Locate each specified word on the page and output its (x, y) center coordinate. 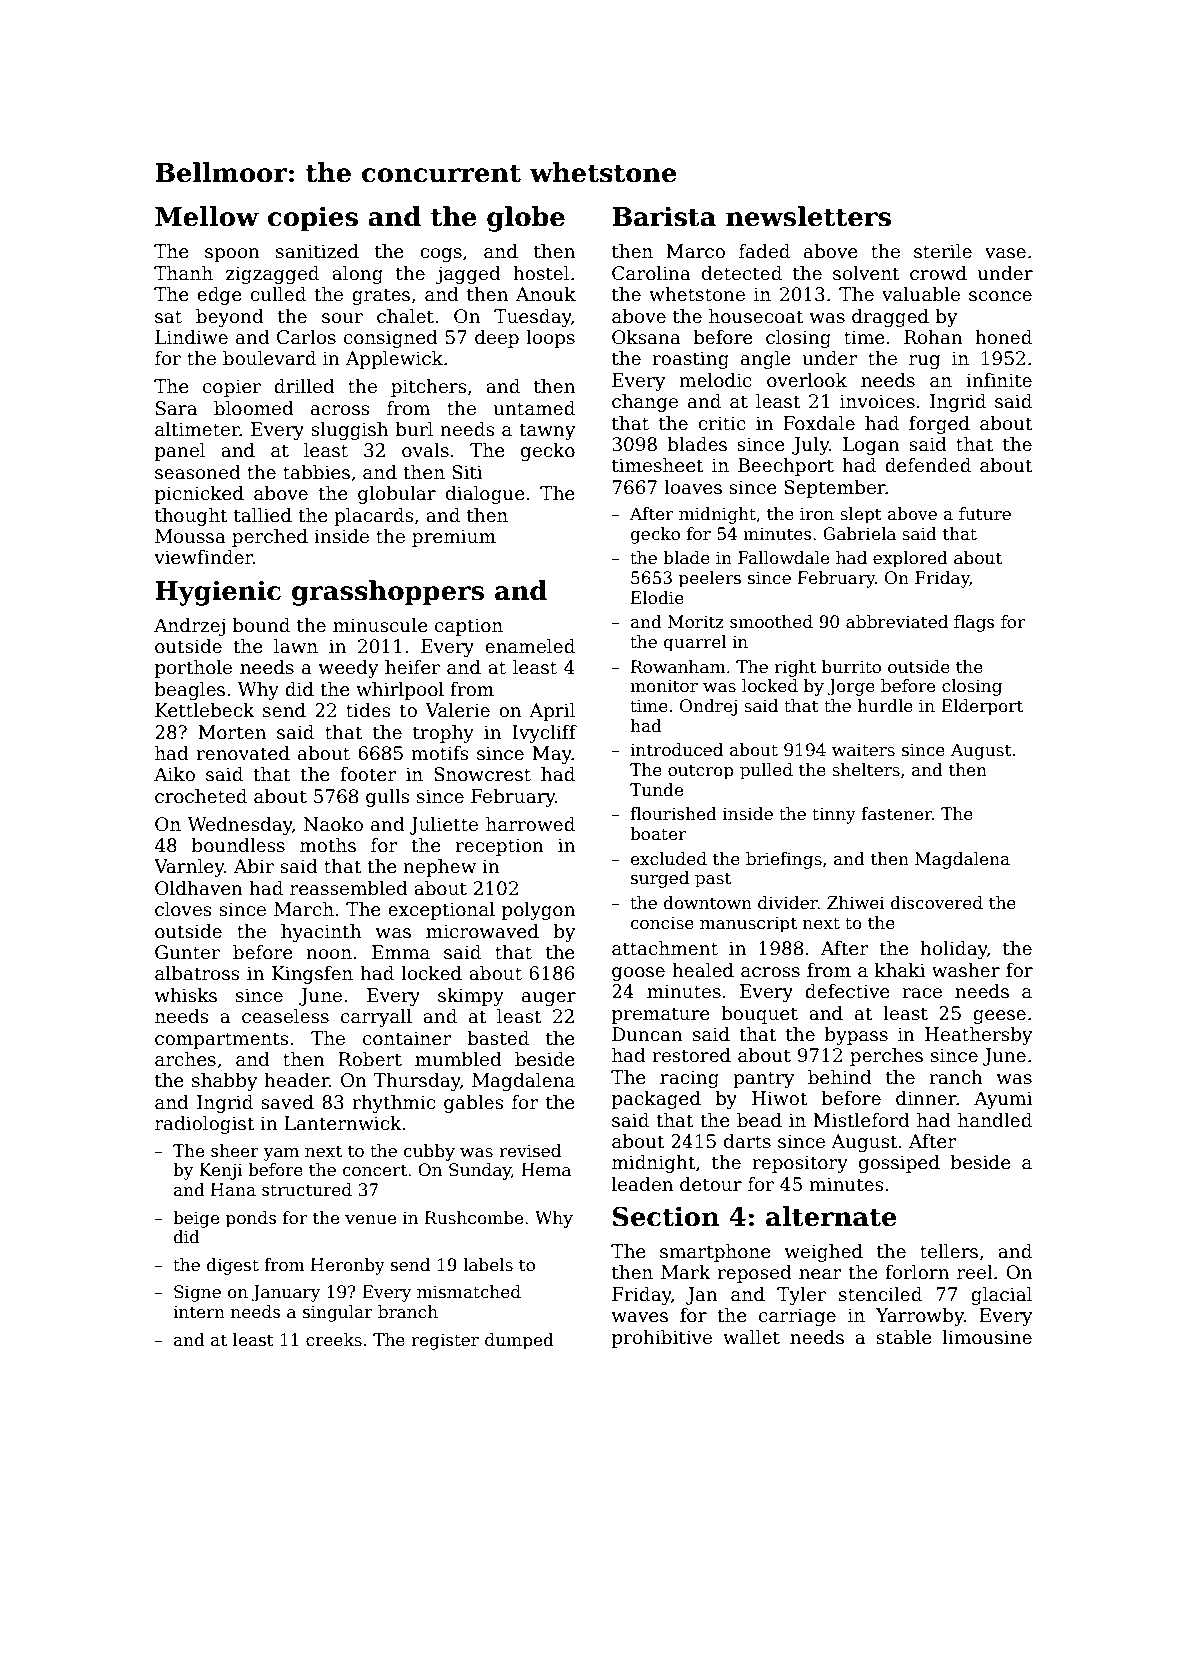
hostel (541, 273)
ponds (251, 1219)
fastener (896, 814)
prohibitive (662, 1339)
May (552, 755)
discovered (937, 903)
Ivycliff (544, 734)
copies (313, 219)
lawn (296, 646)
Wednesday (240, 826)
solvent (866, 273)
